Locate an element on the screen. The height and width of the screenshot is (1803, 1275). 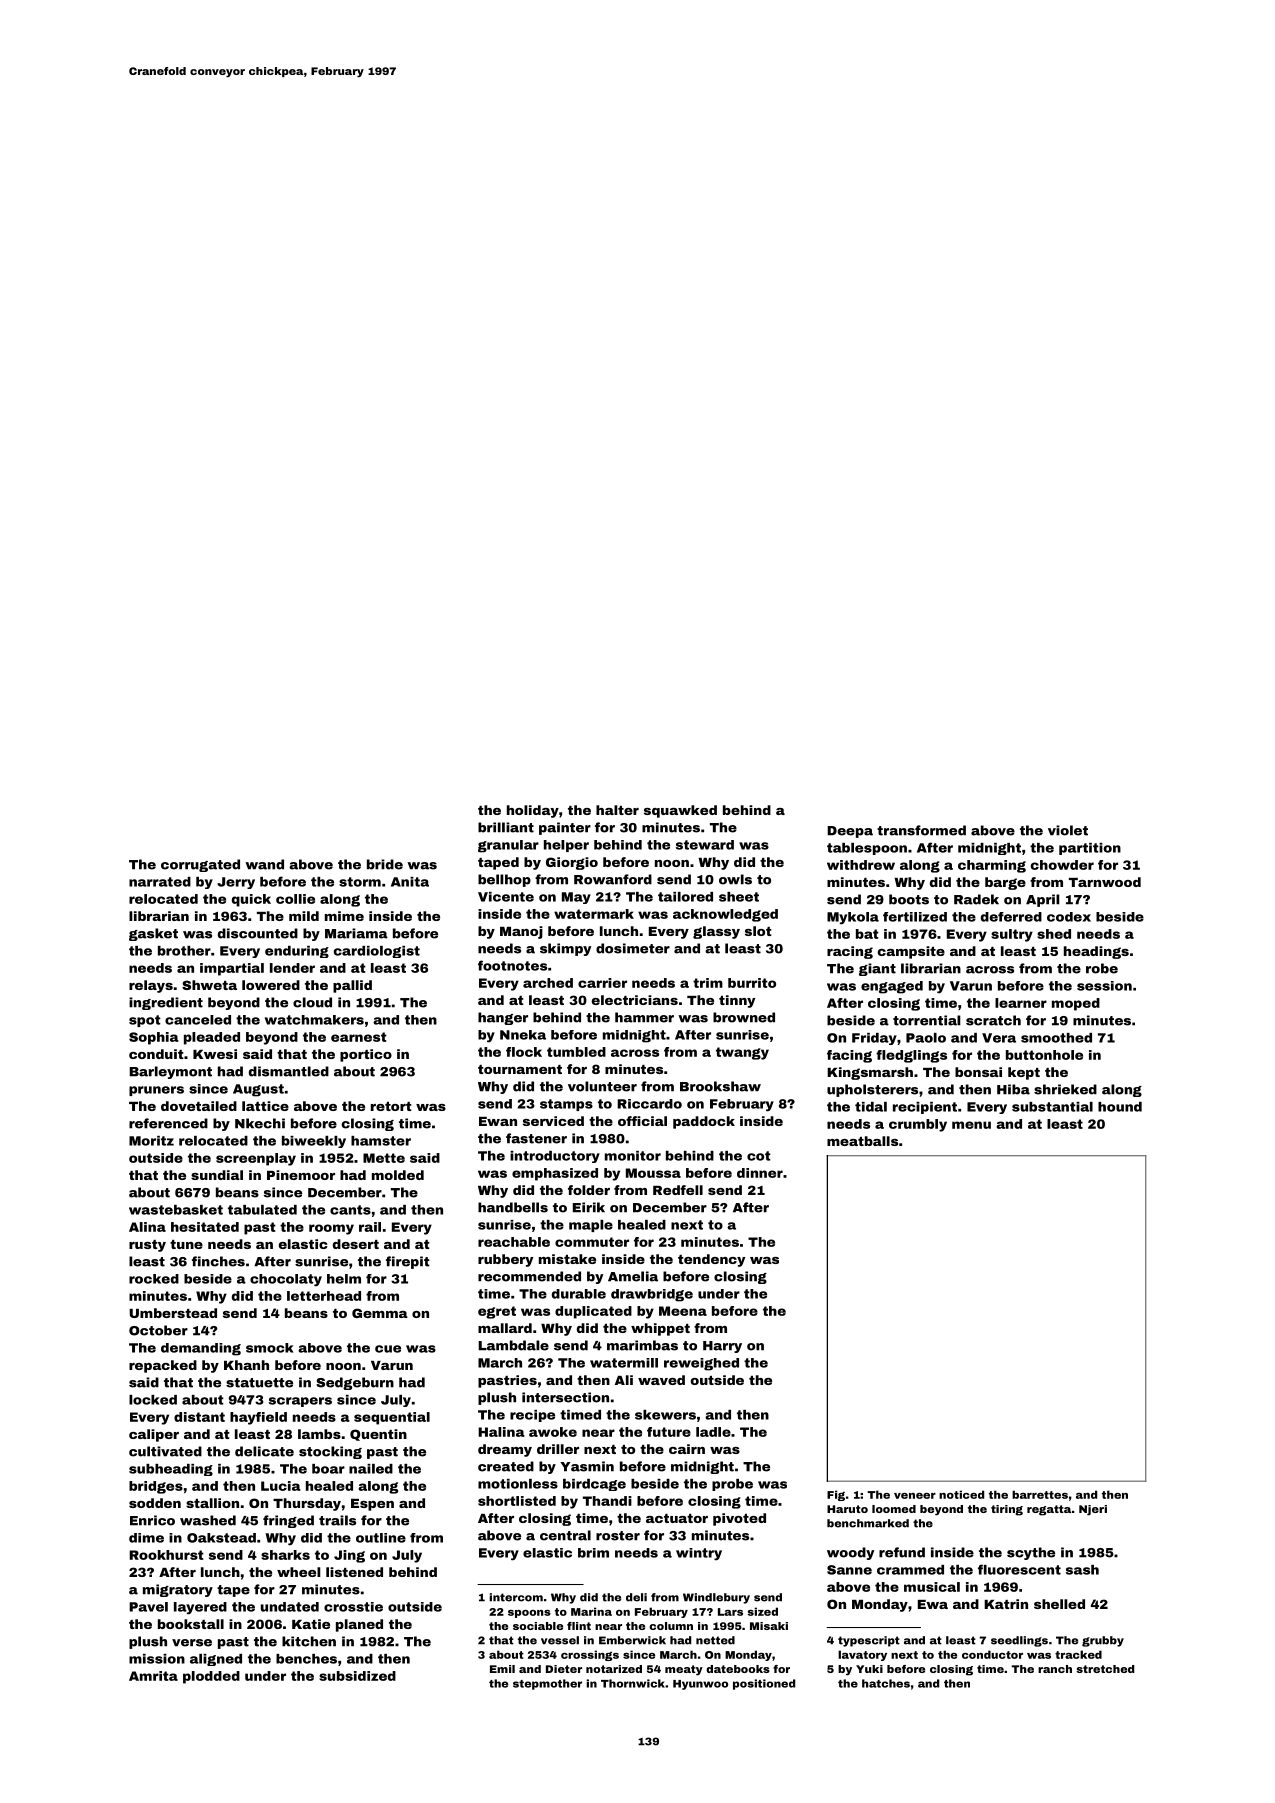
skimpy is located at coordinates (565, 949).
